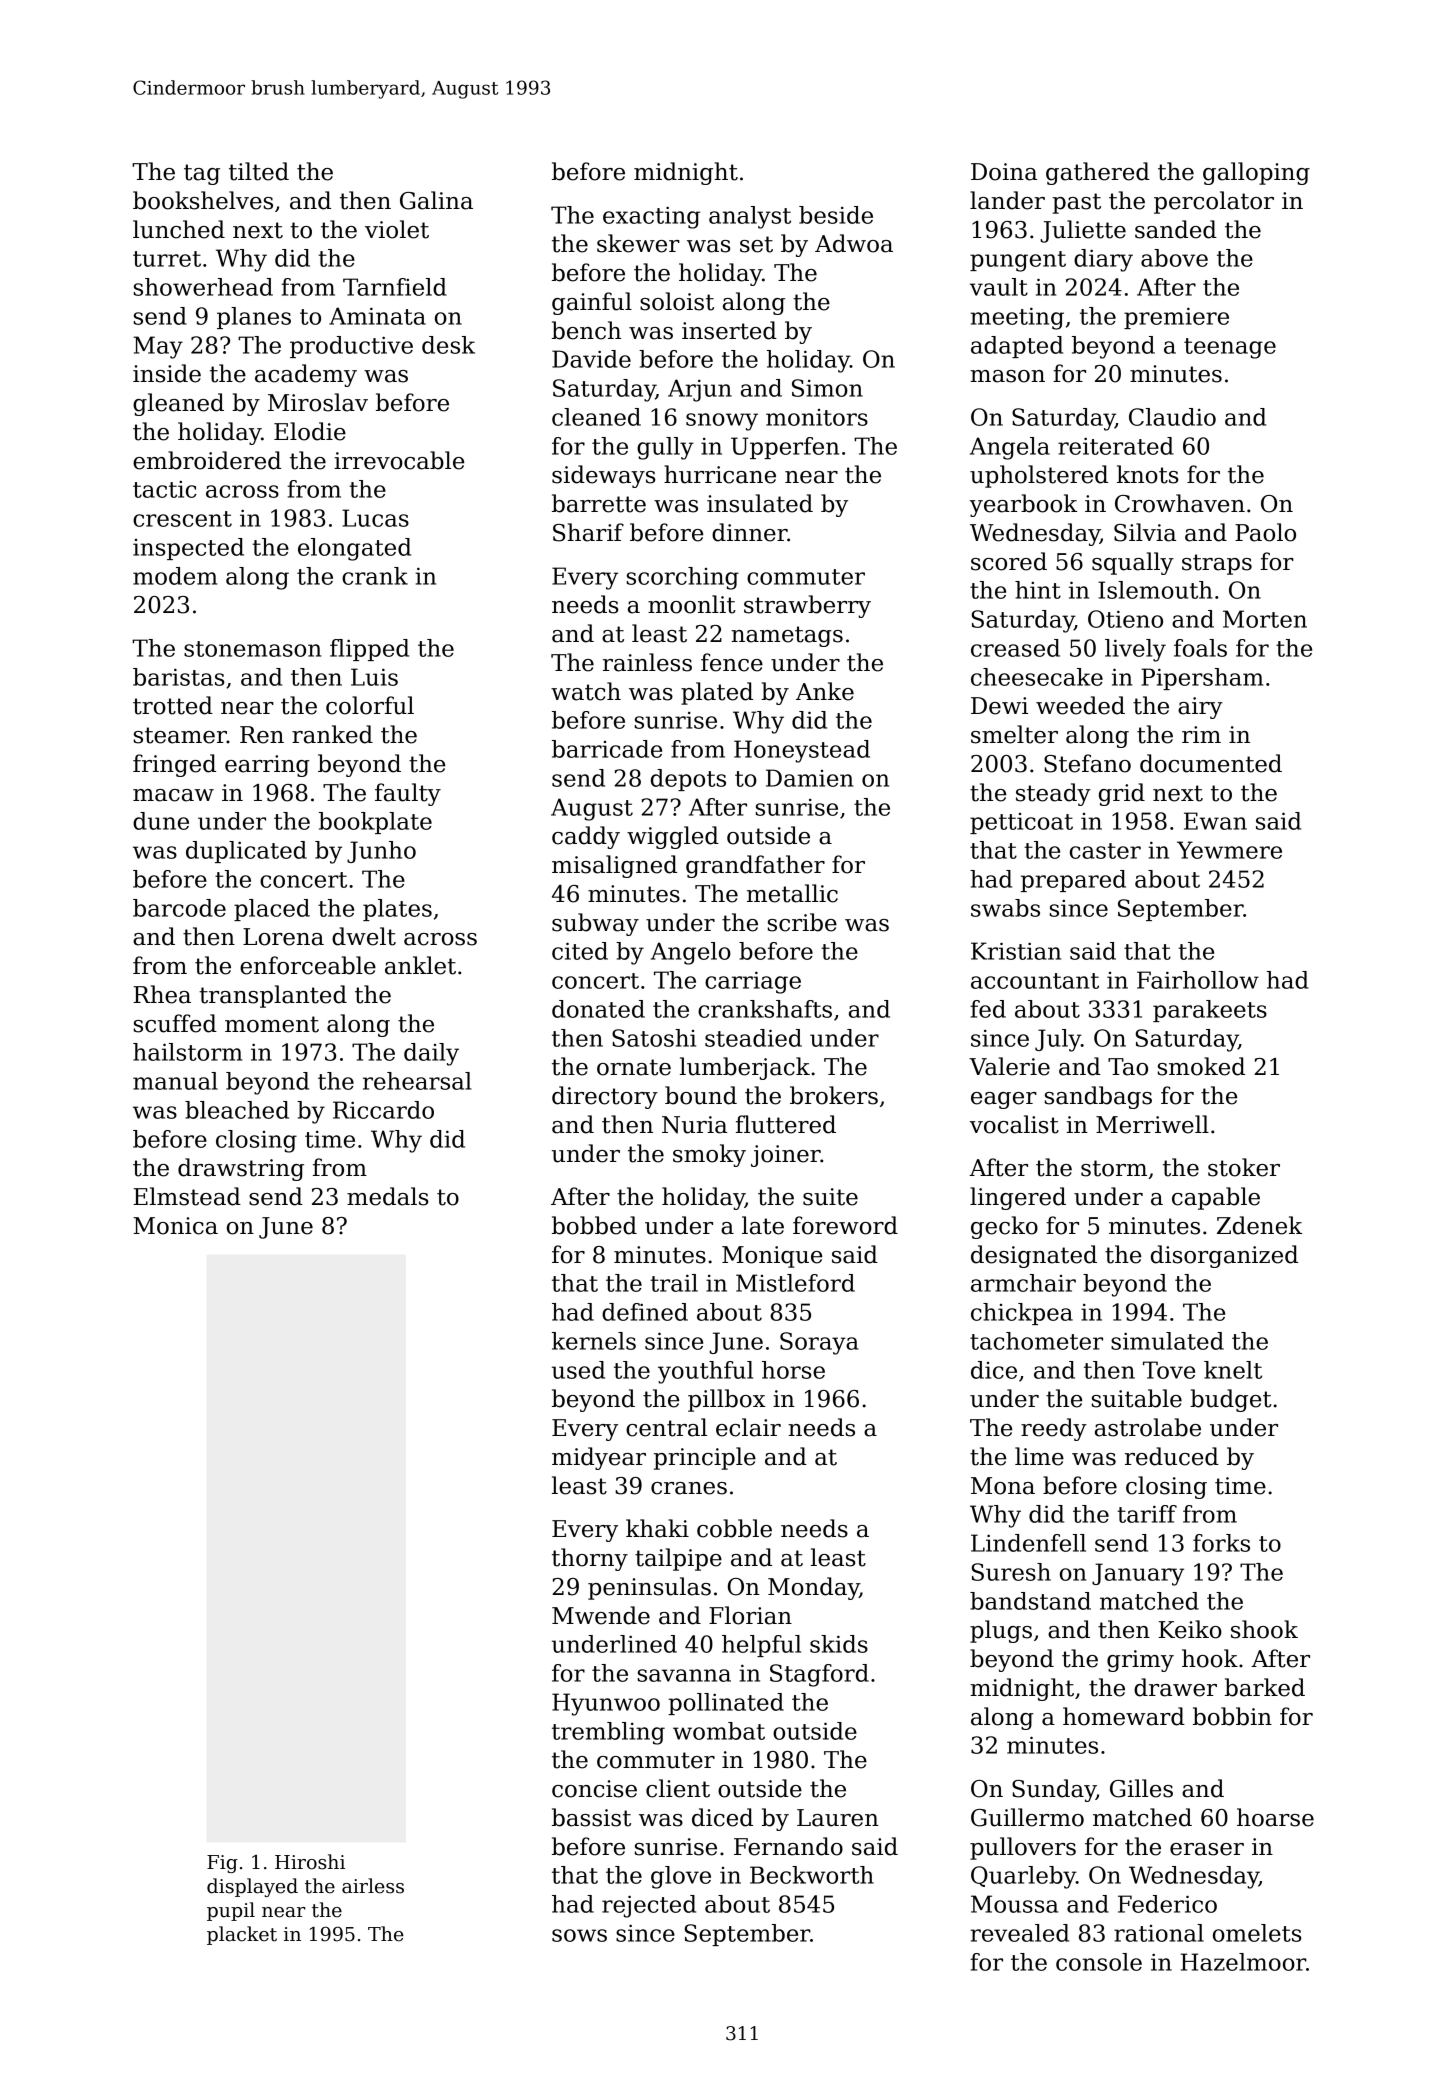 The width and height of the page is (1450, 2100). Describe the element at coordinates (254, 318) in the page. I see `planes` at that location.
